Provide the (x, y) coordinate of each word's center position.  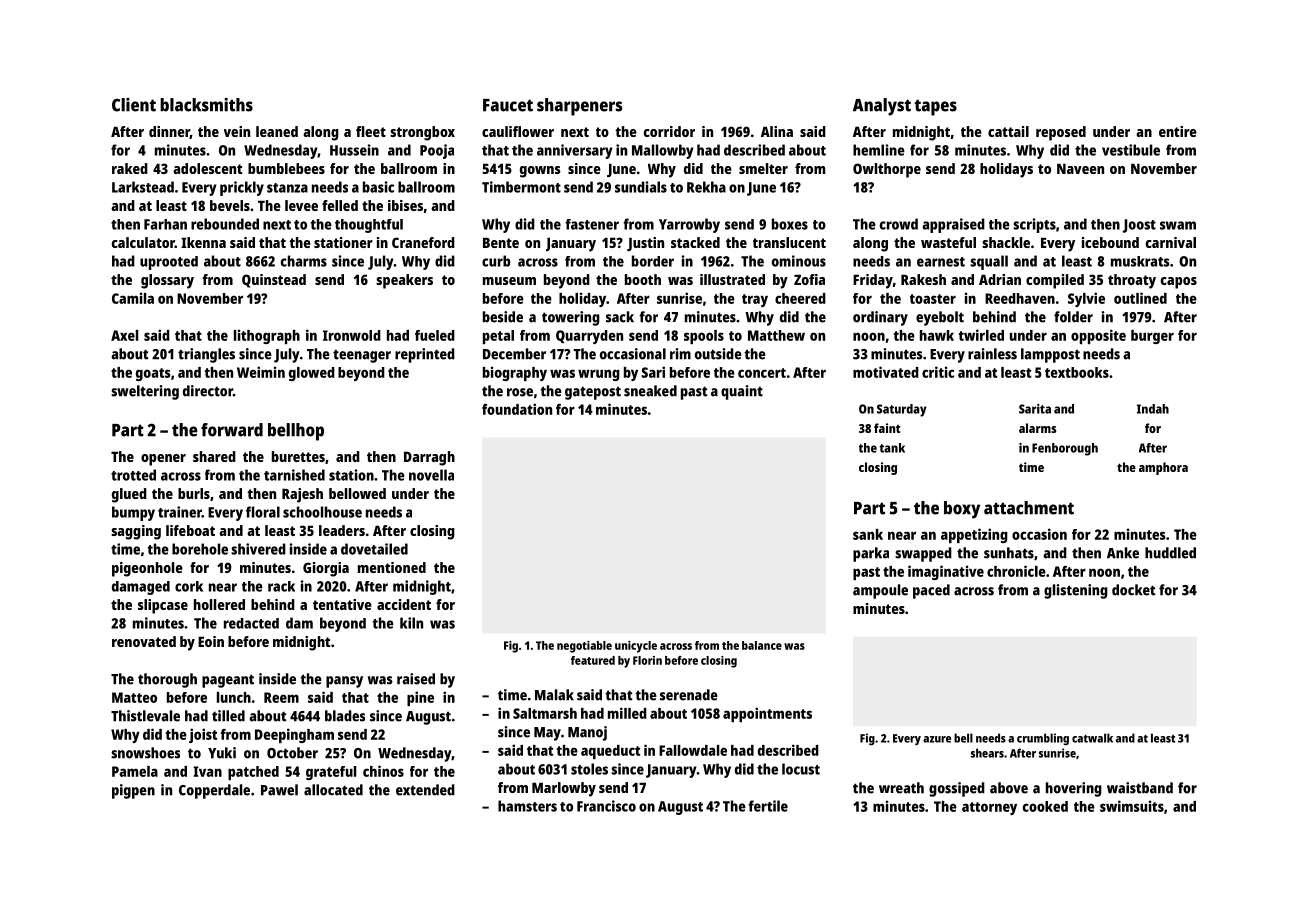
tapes (935, 107)
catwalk (1092, 738)
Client (134, 105)
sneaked (650, 391)
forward (232, 430)
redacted (251, 623)
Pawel (279, 790)
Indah (1153, 409)
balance (762, 645)
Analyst (882, 107)
